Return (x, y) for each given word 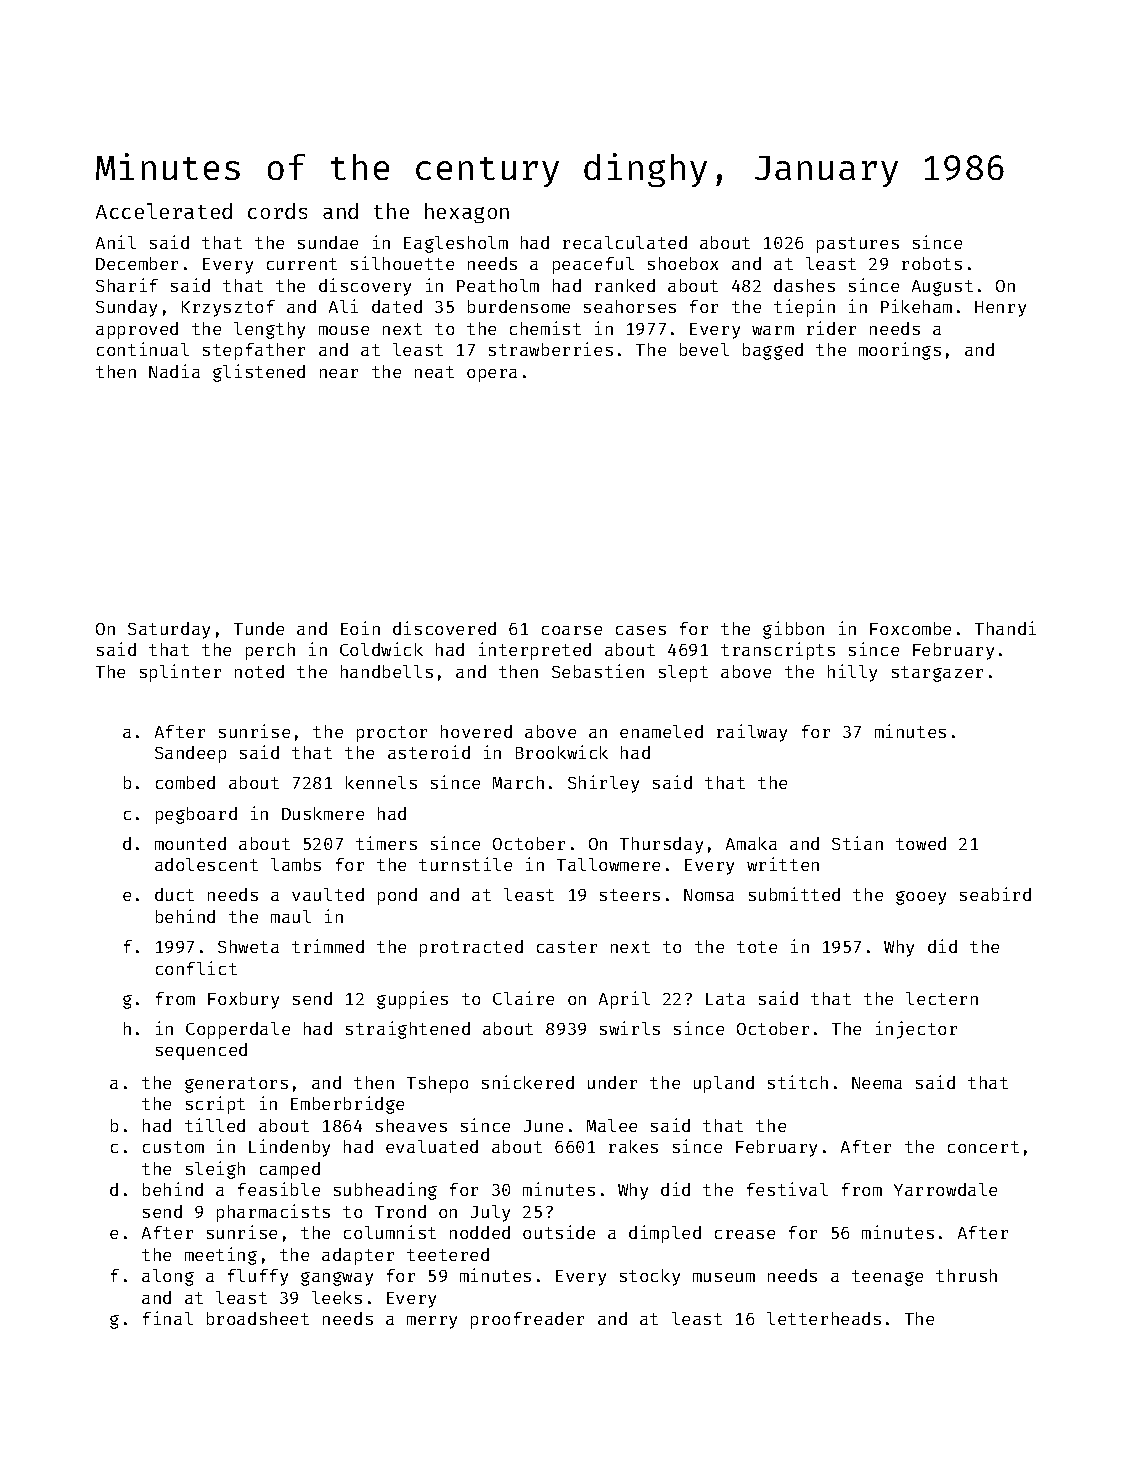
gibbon (793, 630)
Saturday (169, 630)
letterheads (824, 1318)
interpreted (535, 651)
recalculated (625, 242)
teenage (887, 1278)
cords (277, 211)
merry (432, 1322)
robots (932, 263)
